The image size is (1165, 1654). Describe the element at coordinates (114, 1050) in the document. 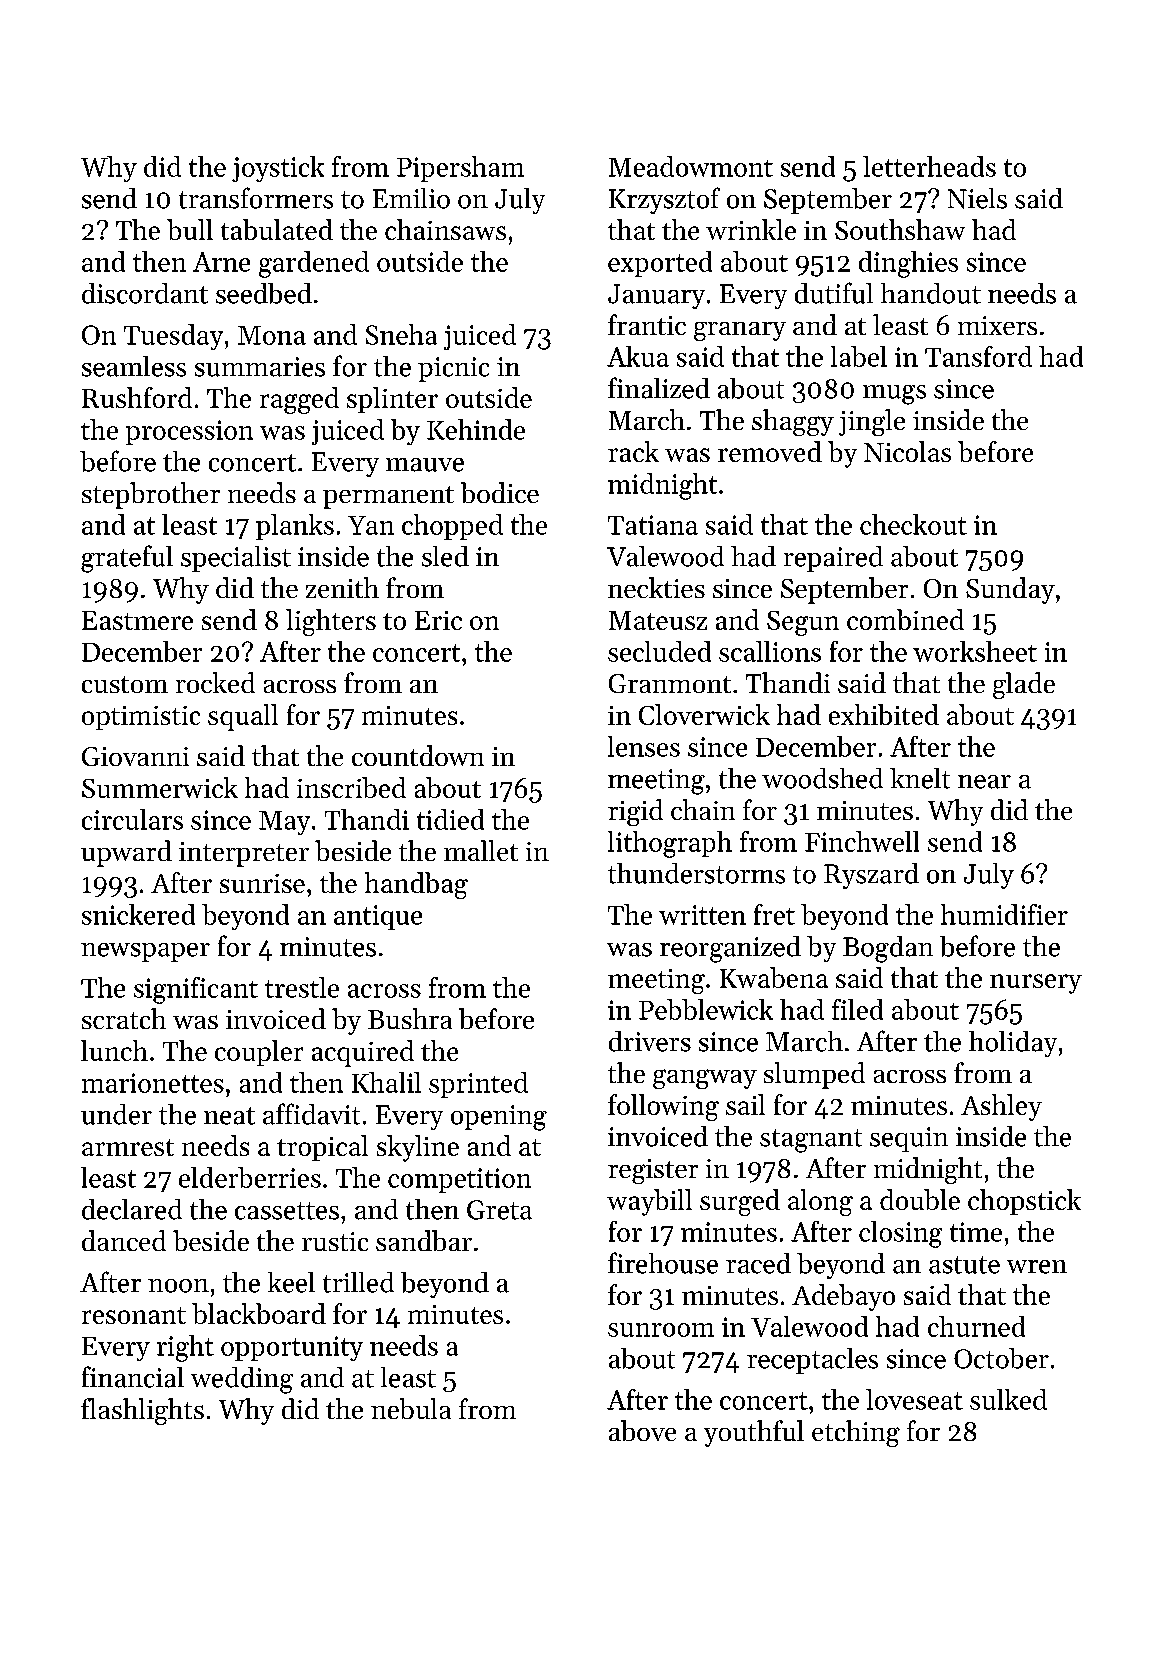

I see `lunch` at that location.
